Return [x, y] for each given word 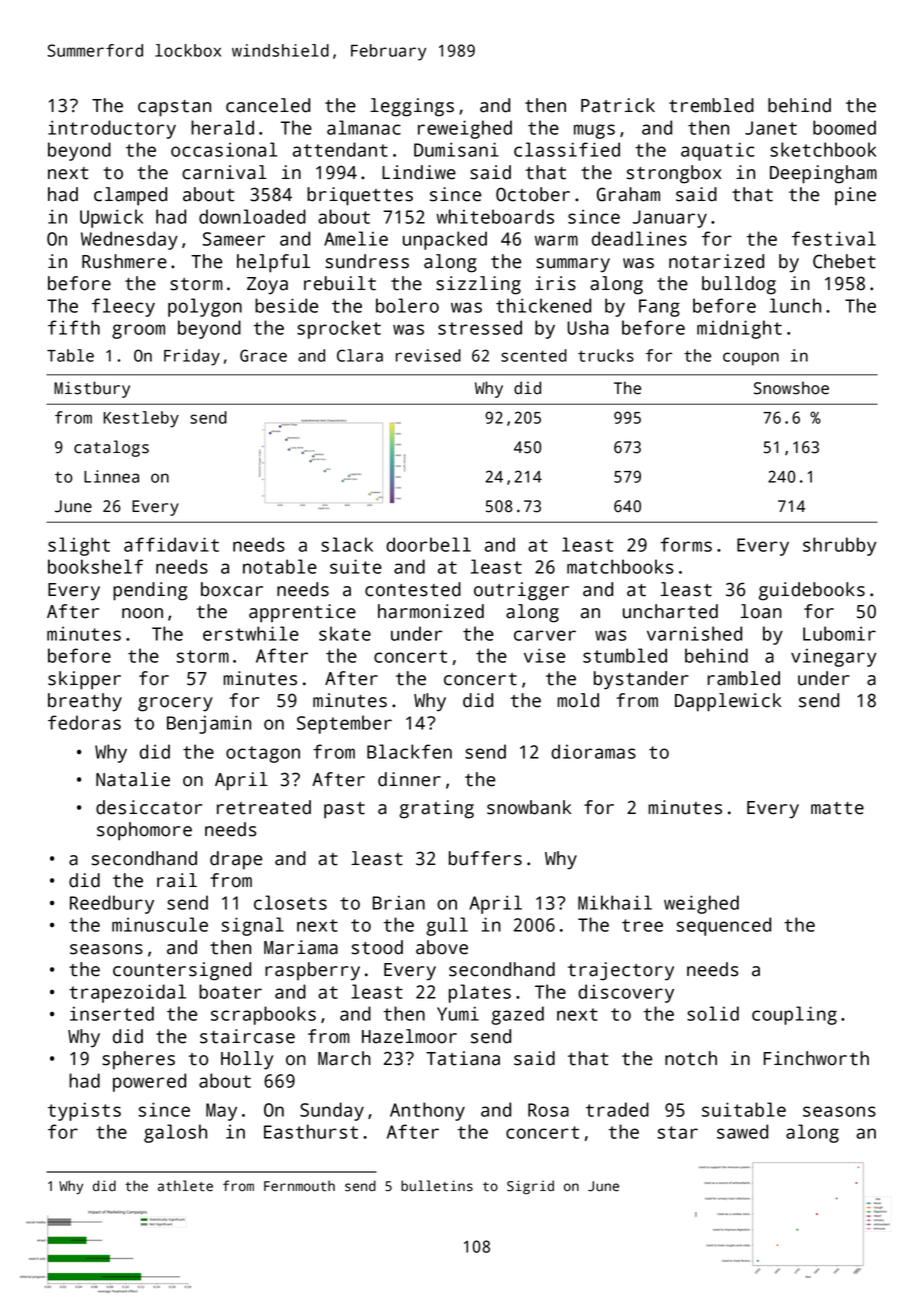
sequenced [723, 926]
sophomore [144, 831]
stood [377, 947]
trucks [606, 355]
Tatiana [463, 1058]
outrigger [521, 591]
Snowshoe [791, 388]
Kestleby [141, 419]
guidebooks [812, 591]
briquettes [360, 196]
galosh [175, 1133]
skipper [84, 680]
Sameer [234, 239]
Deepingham [823, 174]
